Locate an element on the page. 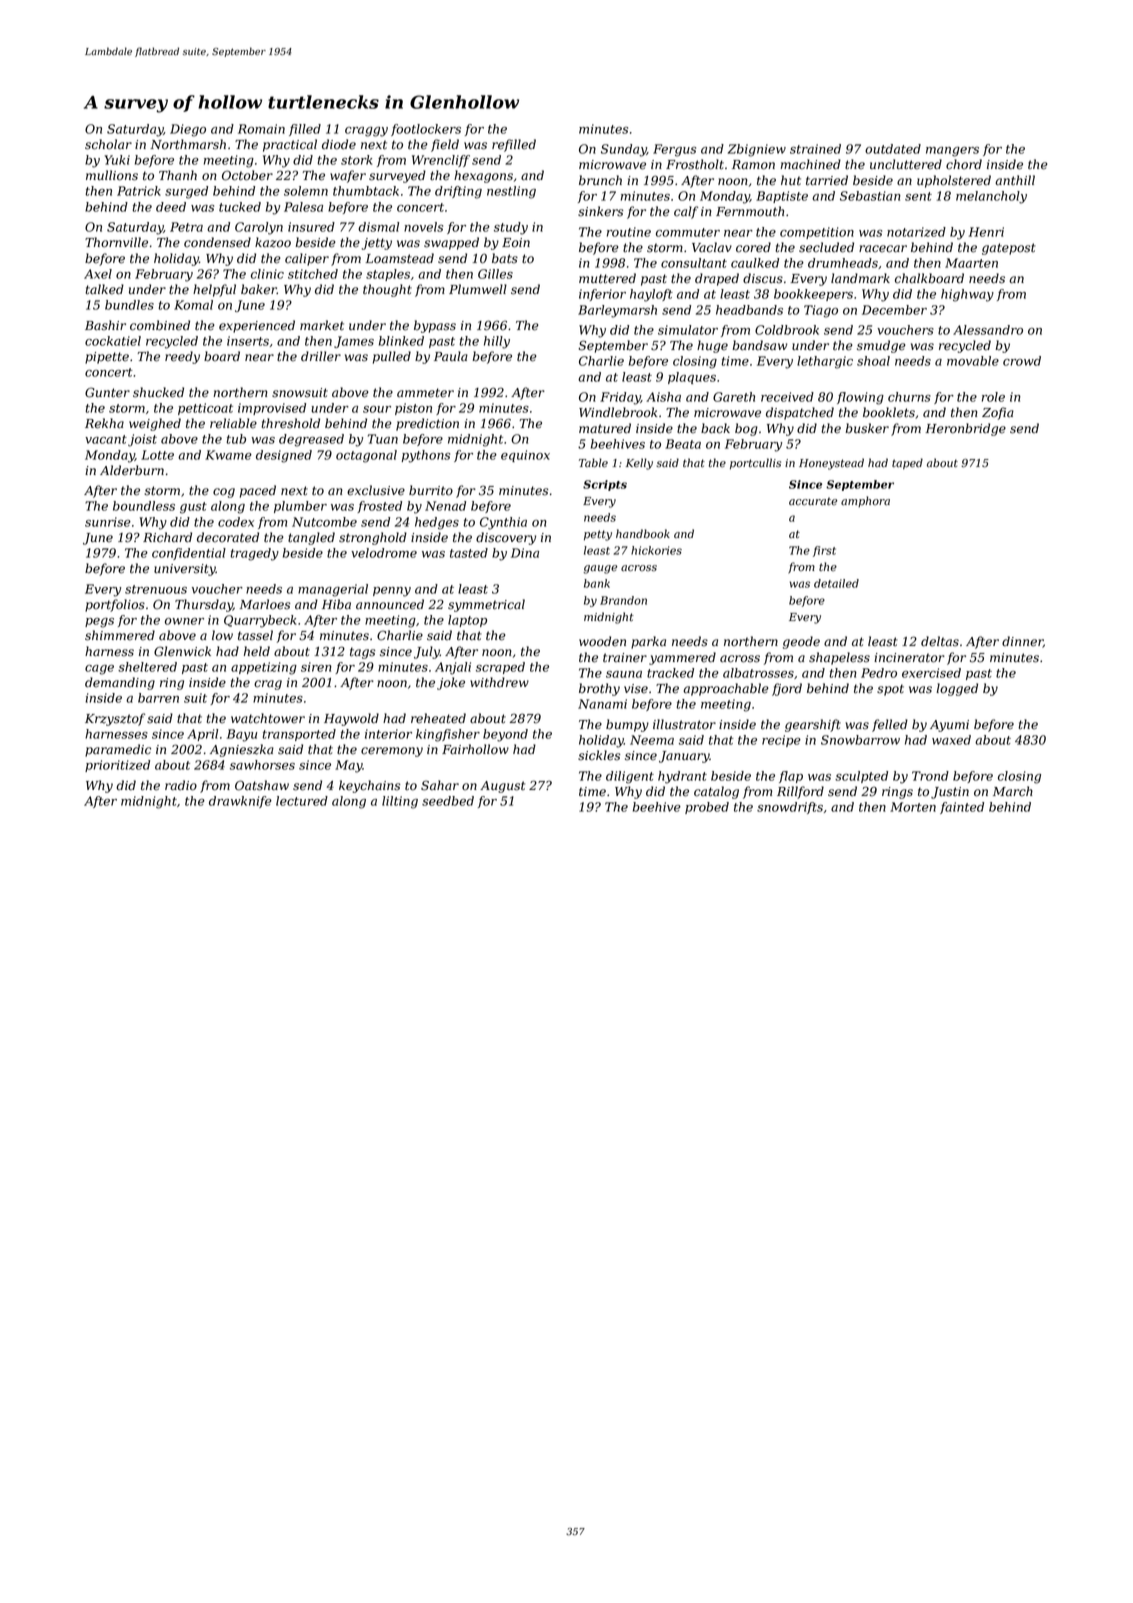  thought is located at coordinates (387, 290).
